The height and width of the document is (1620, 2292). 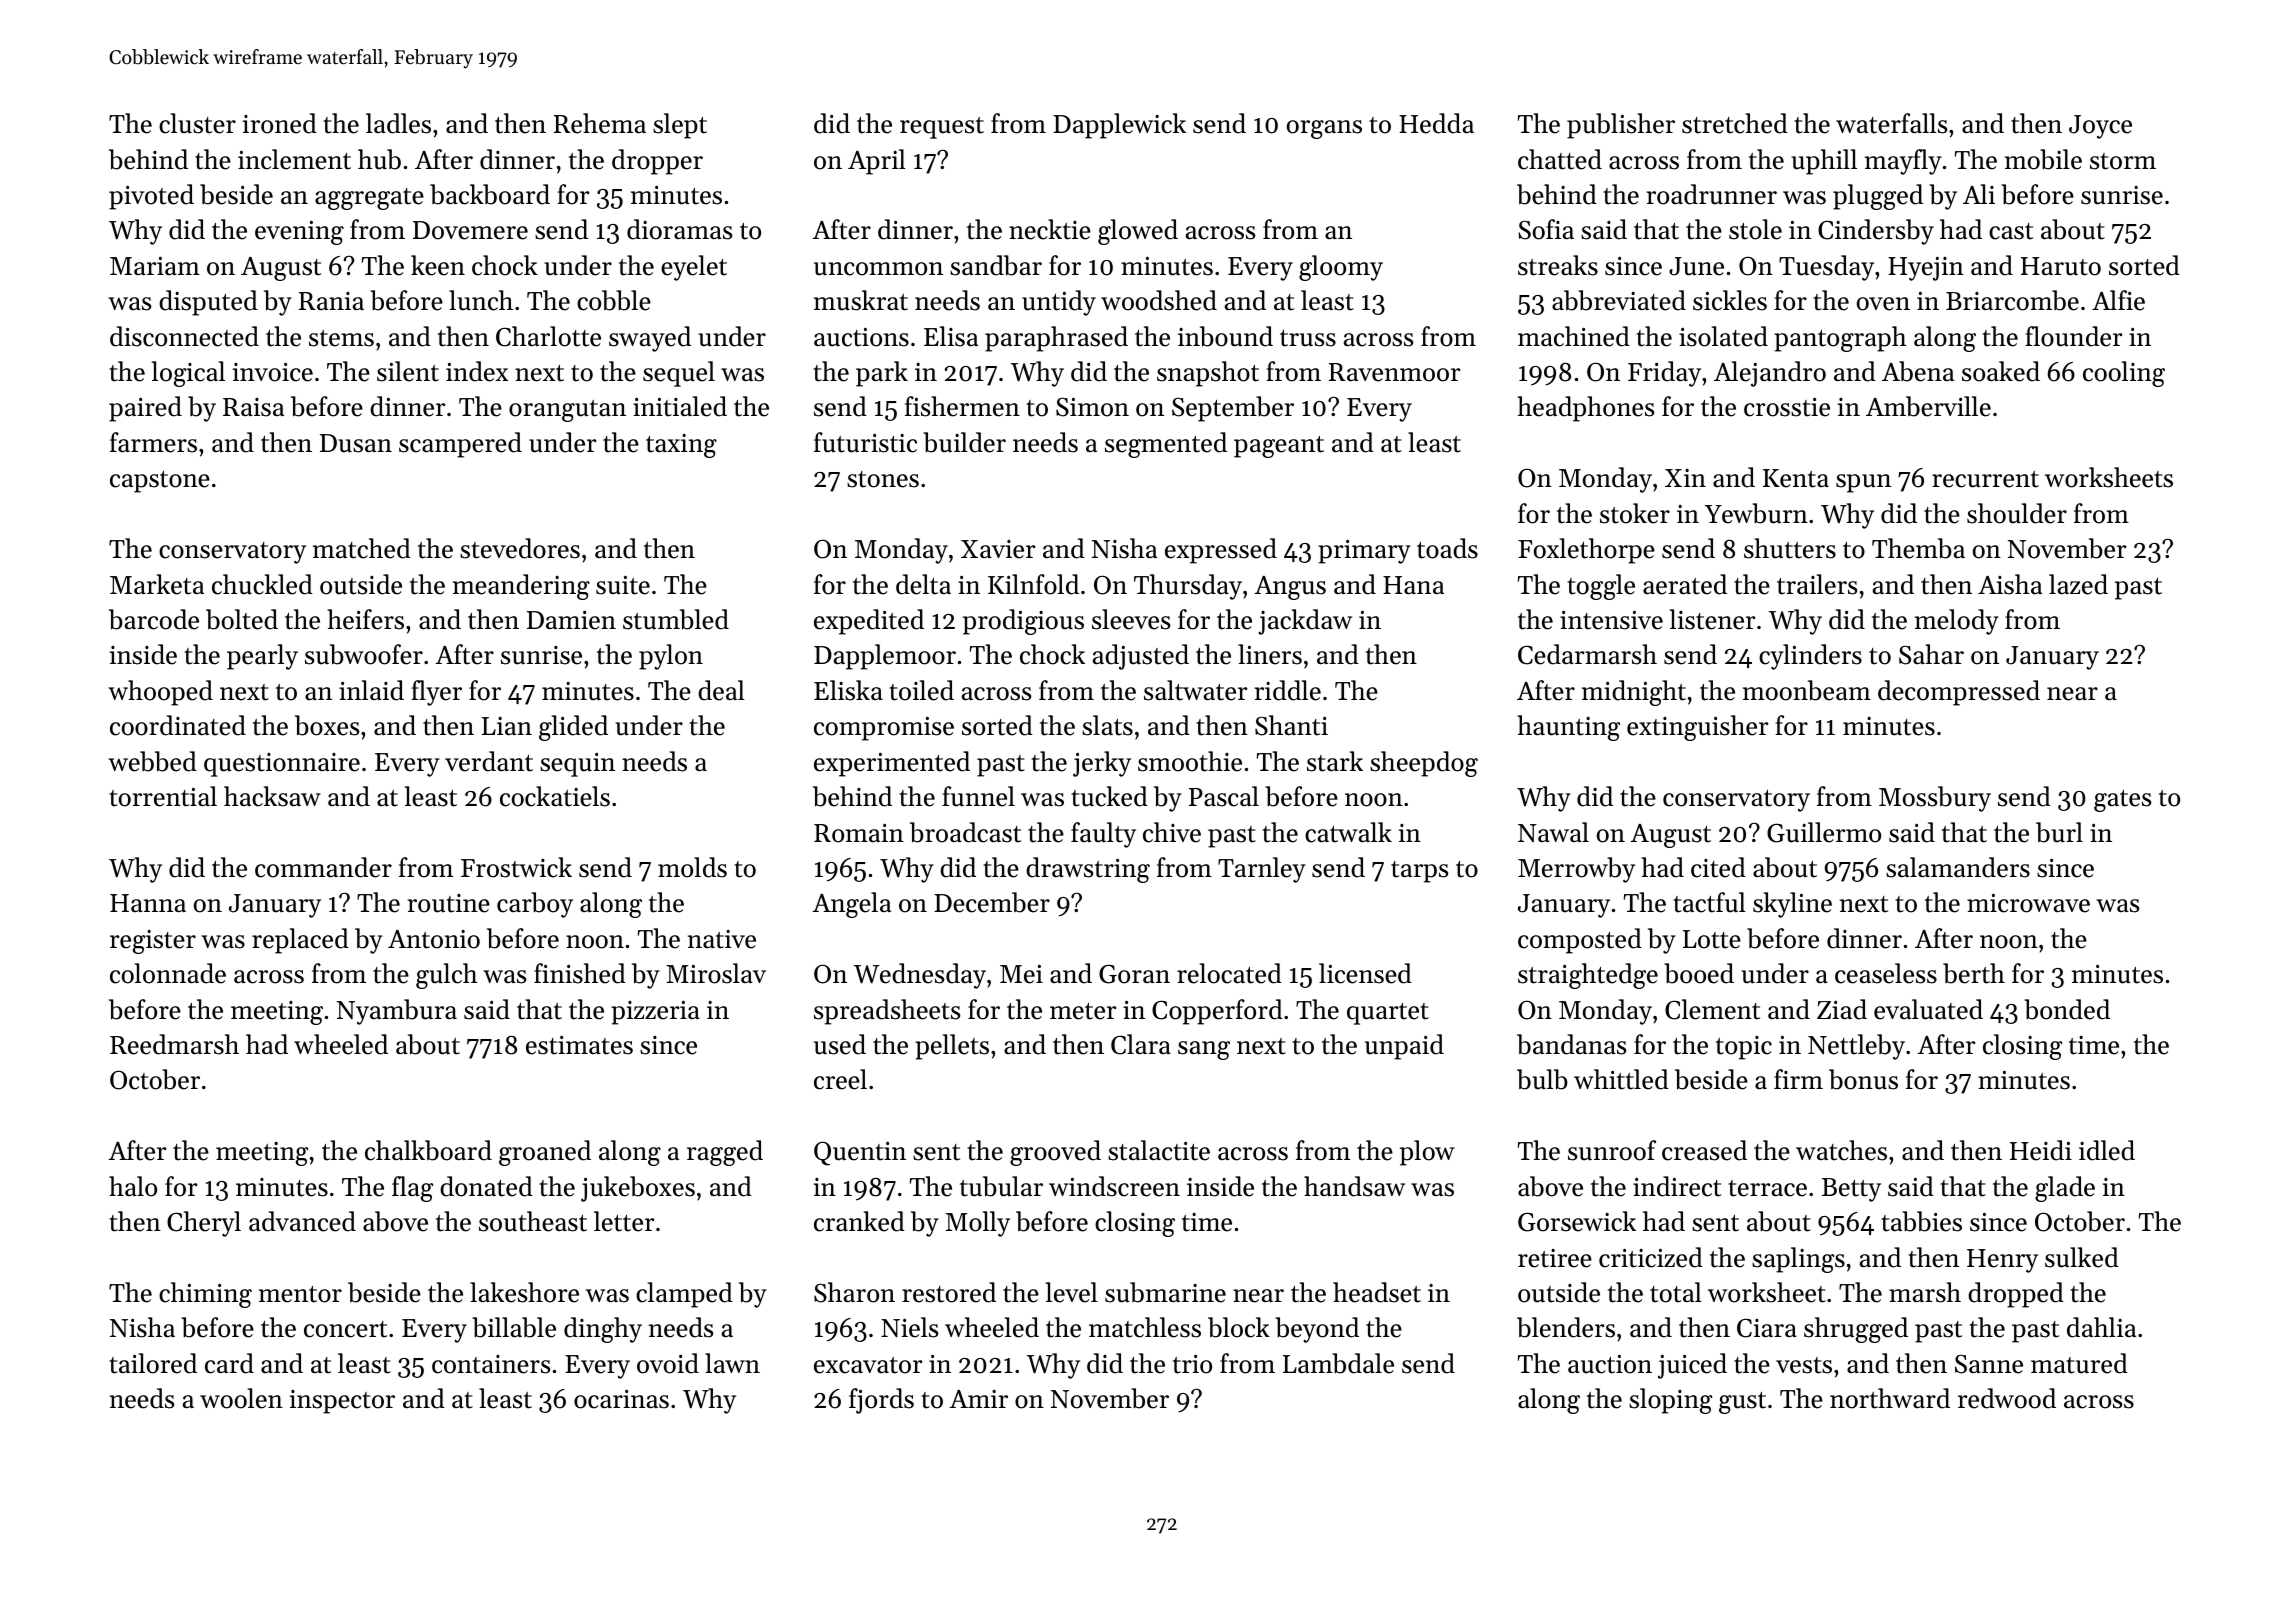 I want to click on uphill, so click(x=1824, y=162).
